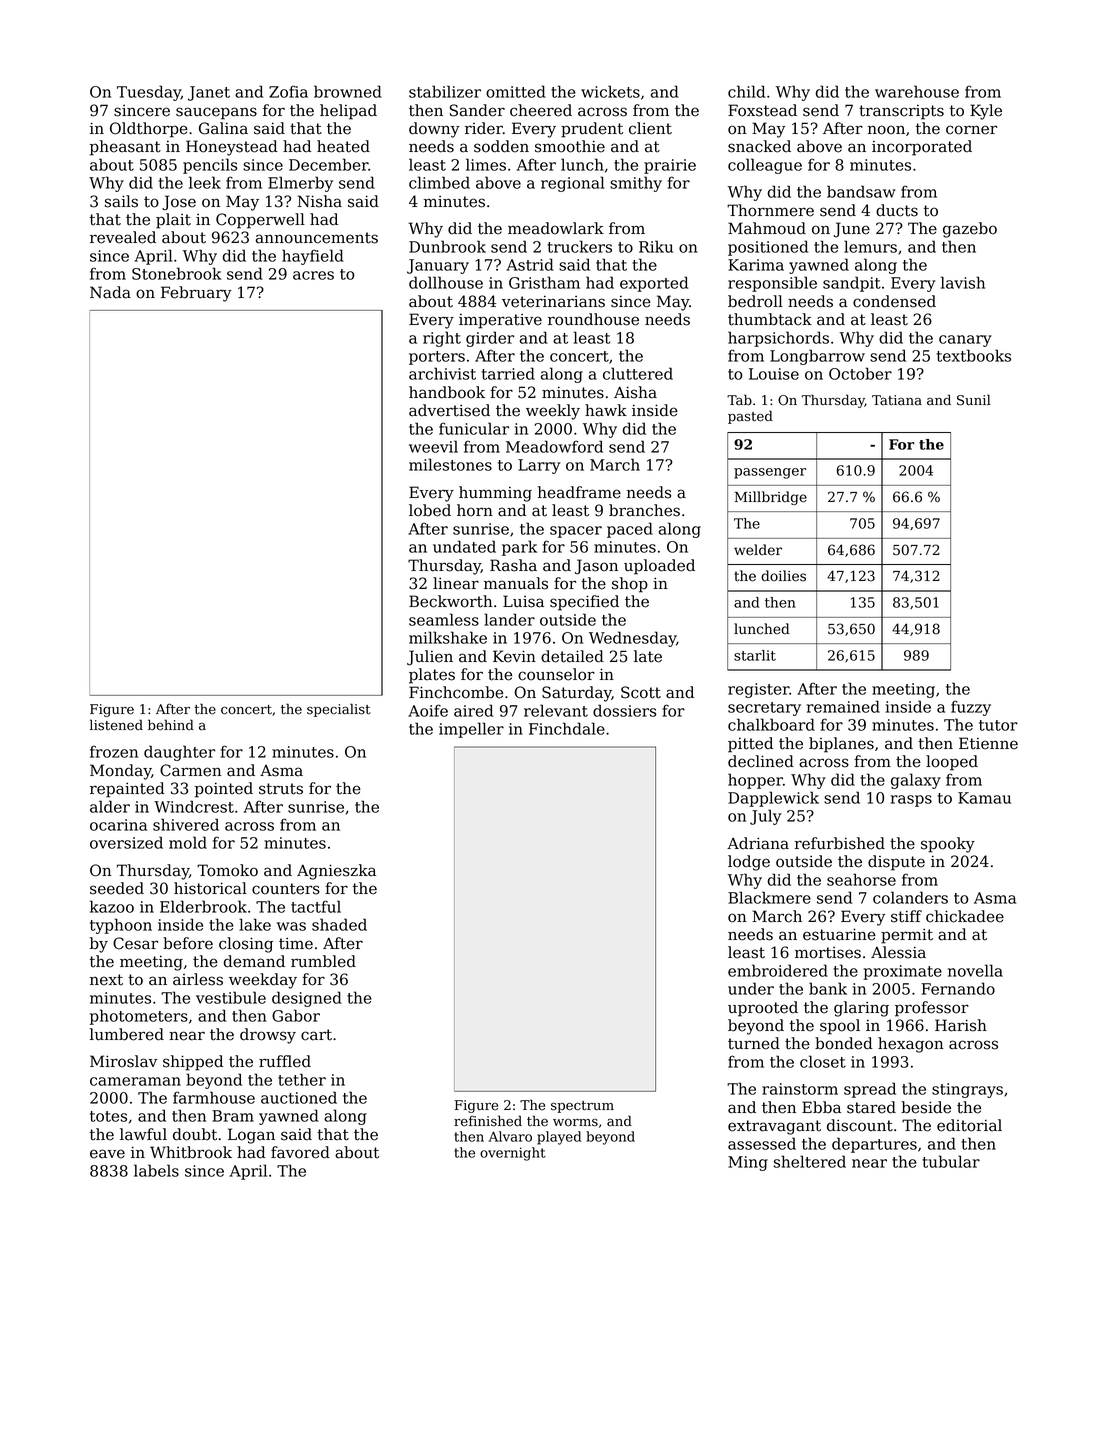 The image size is (1110, 1437). Describe the element at coordinates (896, 863) in the page. I see `dispute` at that location.
